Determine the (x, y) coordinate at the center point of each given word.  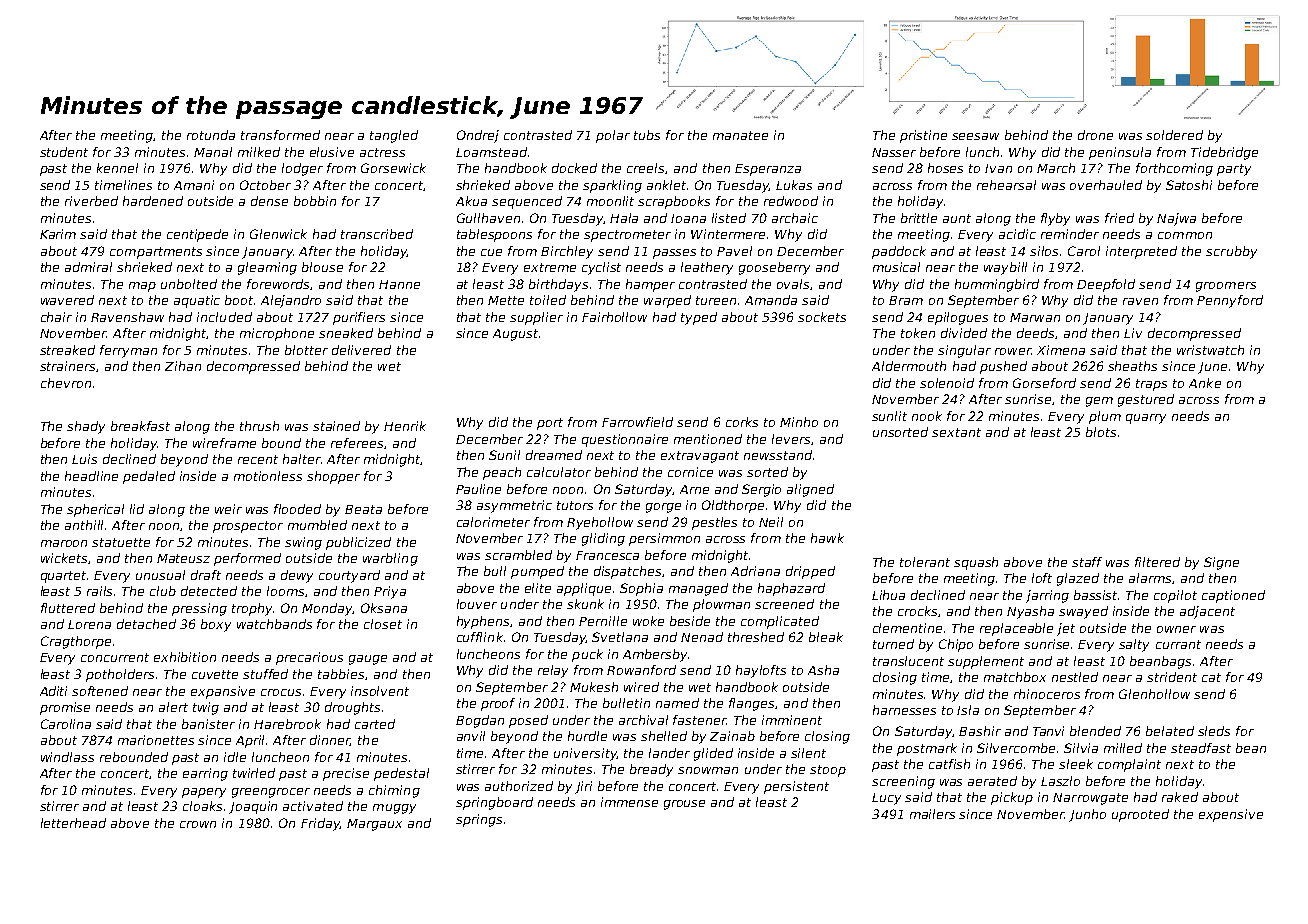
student (64, 152)
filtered (1157, 562)
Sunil (504, 455)
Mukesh (594, 687)
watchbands (274, 624)
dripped (810, 572)
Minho (799, 422)
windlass (67, 757)
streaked (67, 350)
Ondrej (478, 136)
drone (1095, 135)
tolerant (925, 562)
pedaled (149, 477)
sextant (956, 432)
